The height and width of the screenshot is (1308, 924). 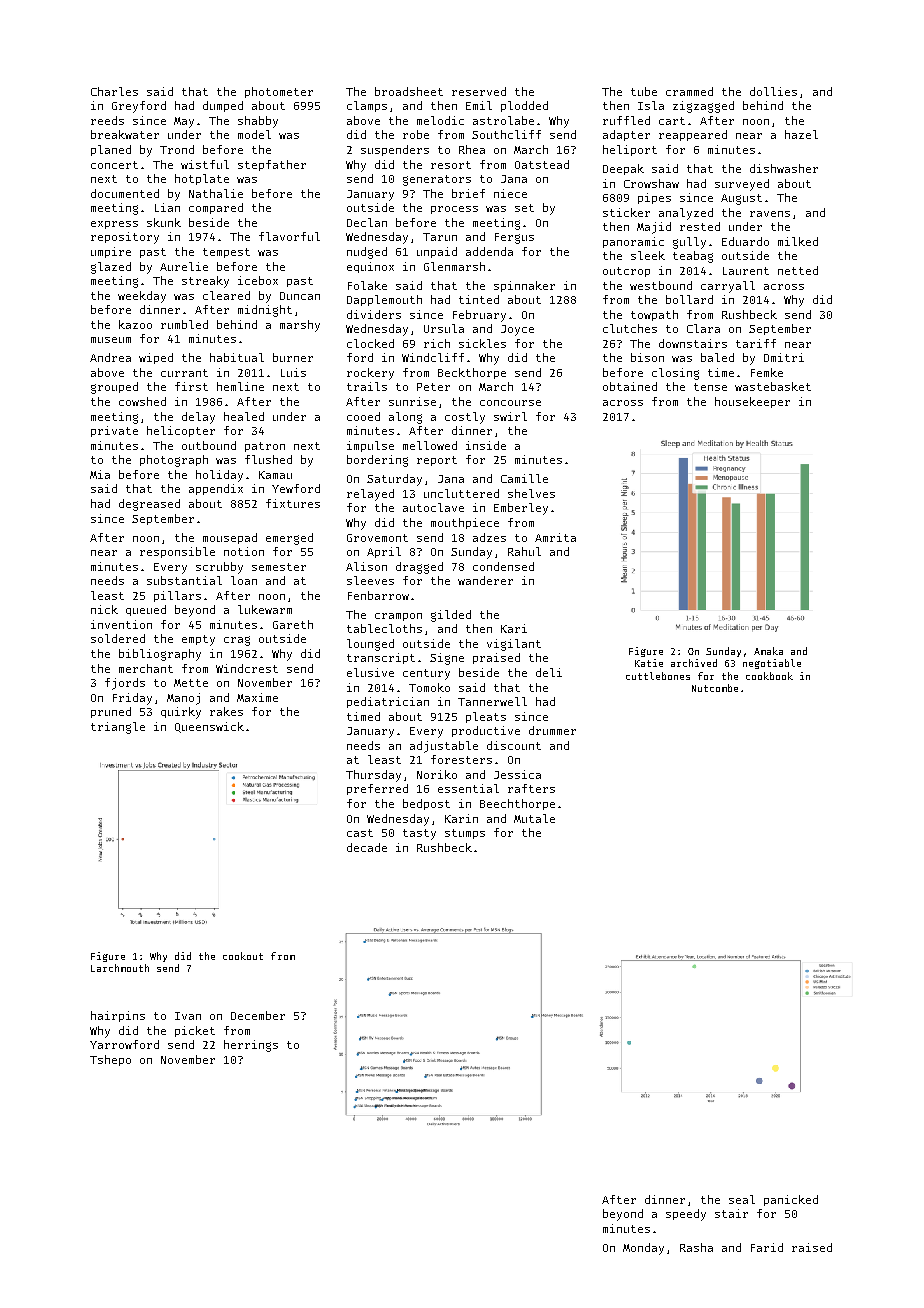 What do you see at coordinates (118, 728) in the screenshot?
I see `triangle` at bounding box center [118, 728].
